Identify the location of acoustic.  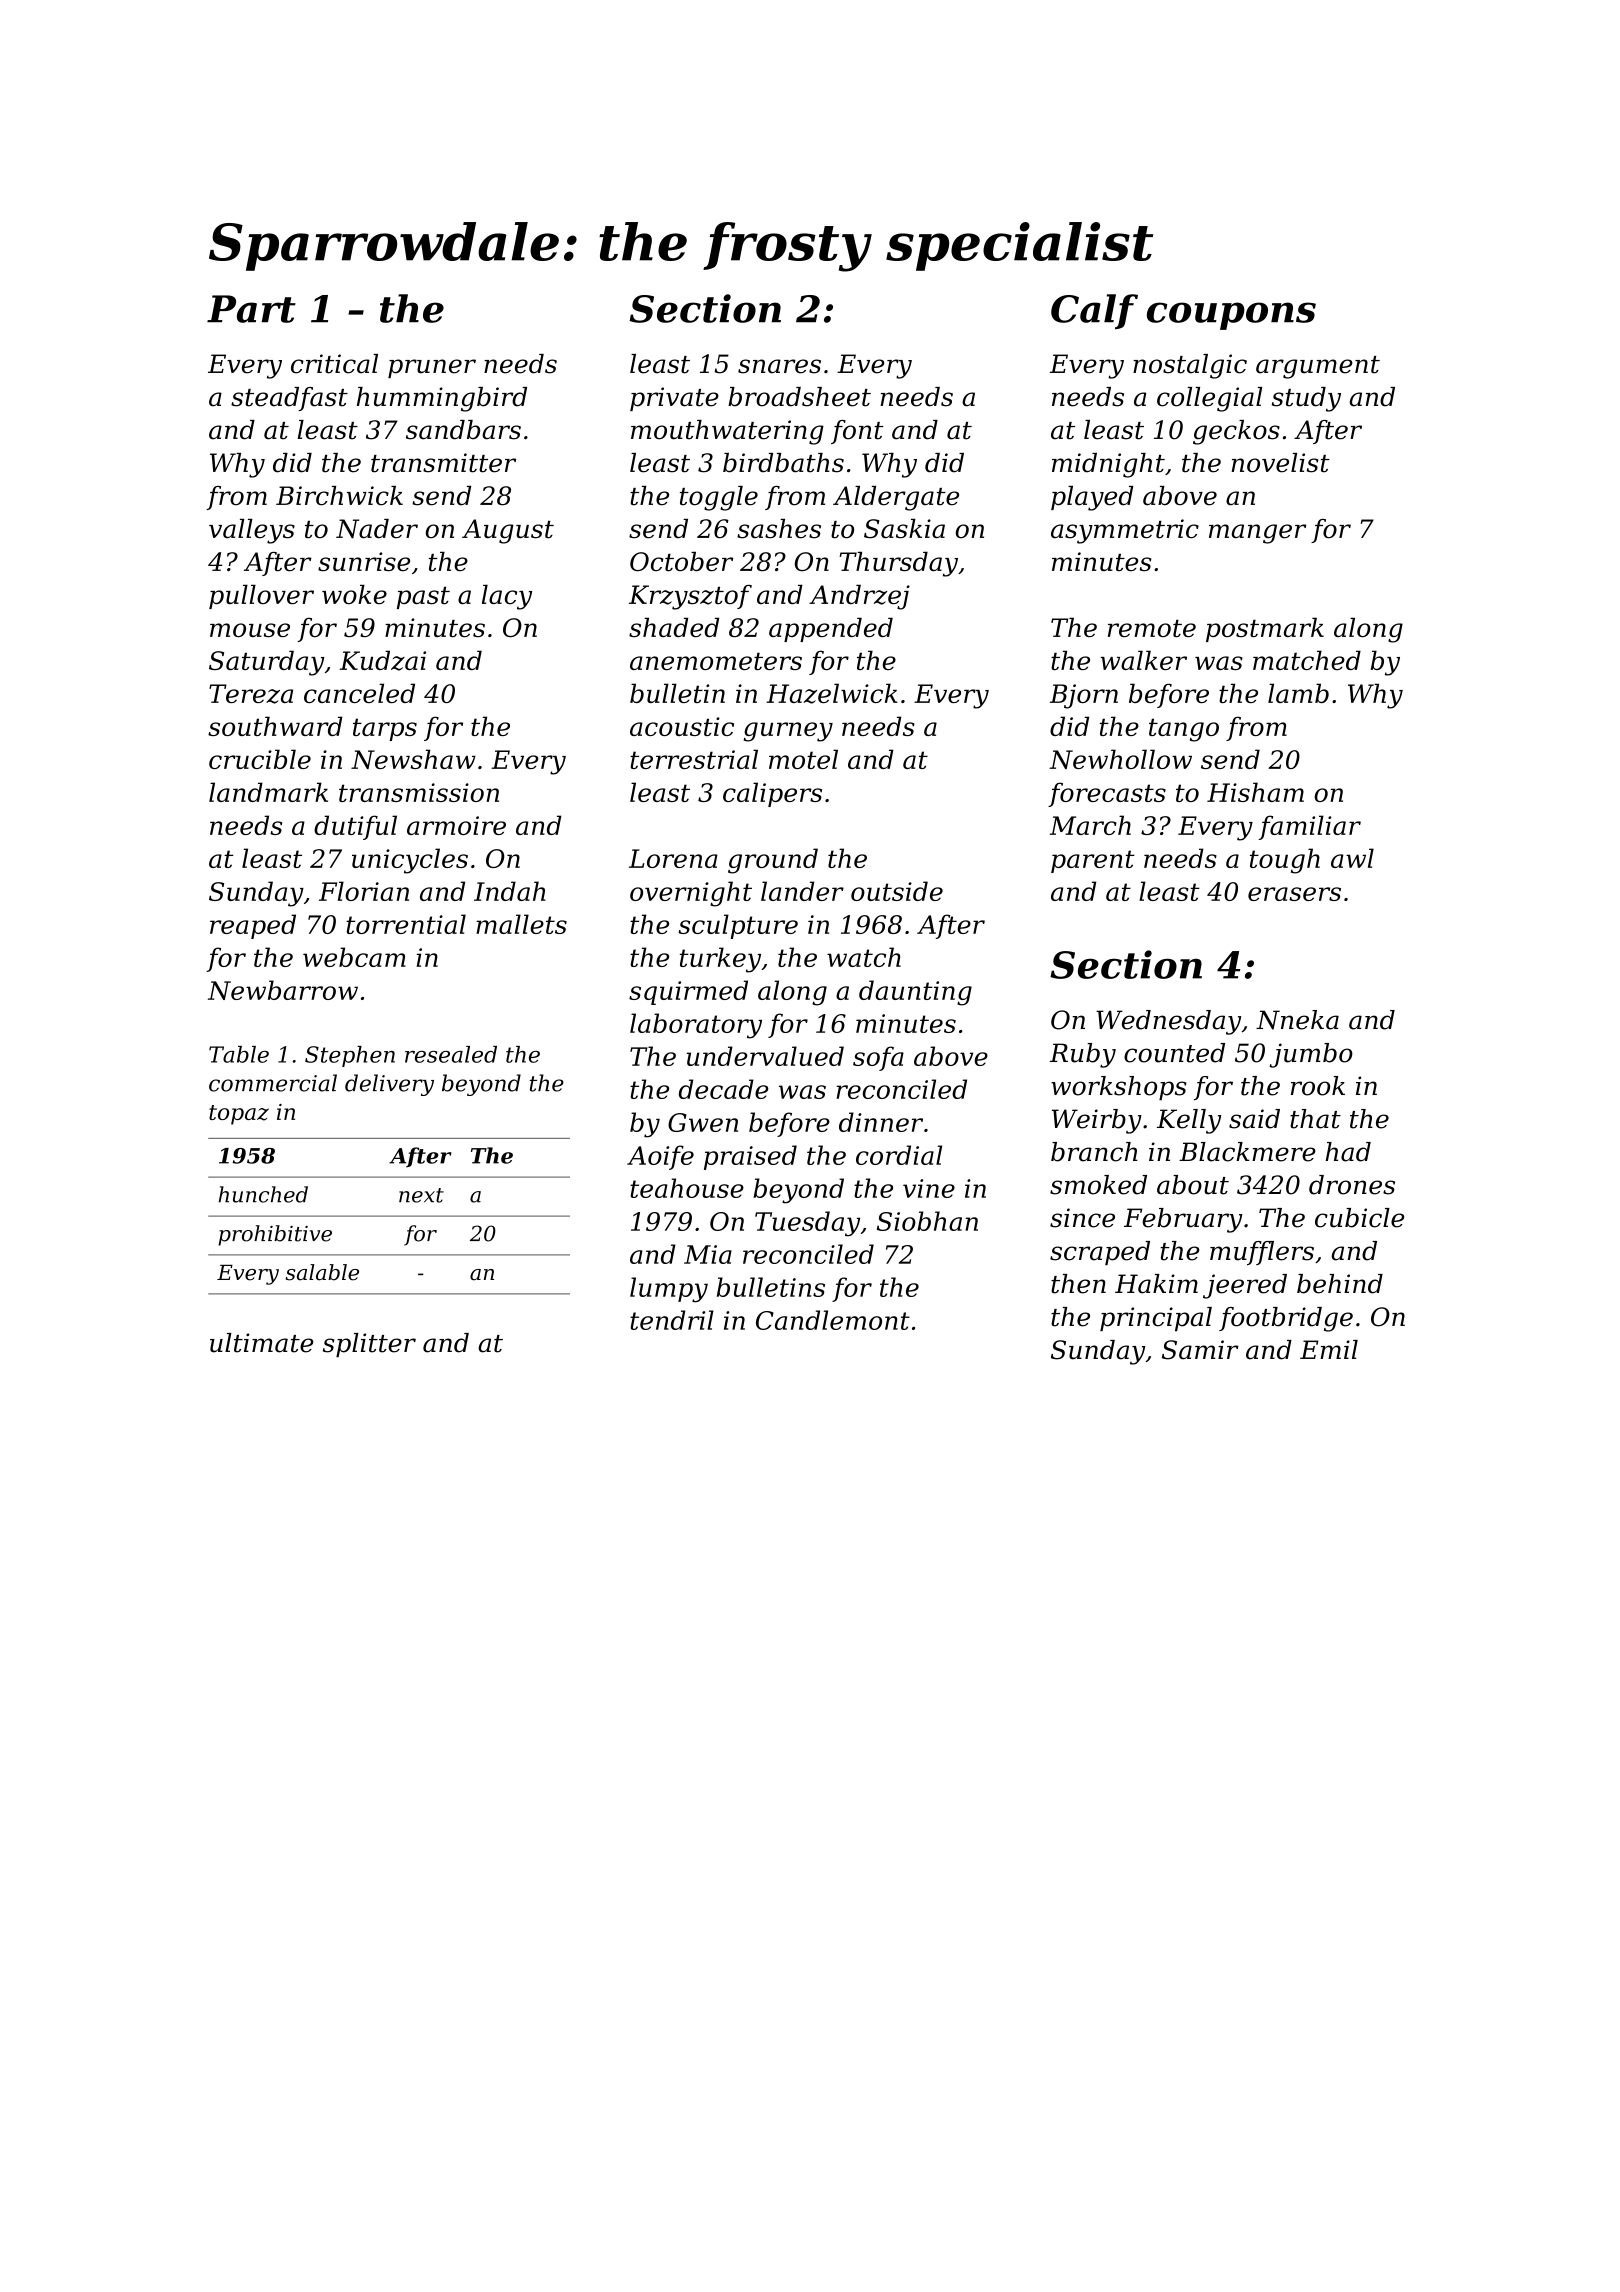
(682, 726).
